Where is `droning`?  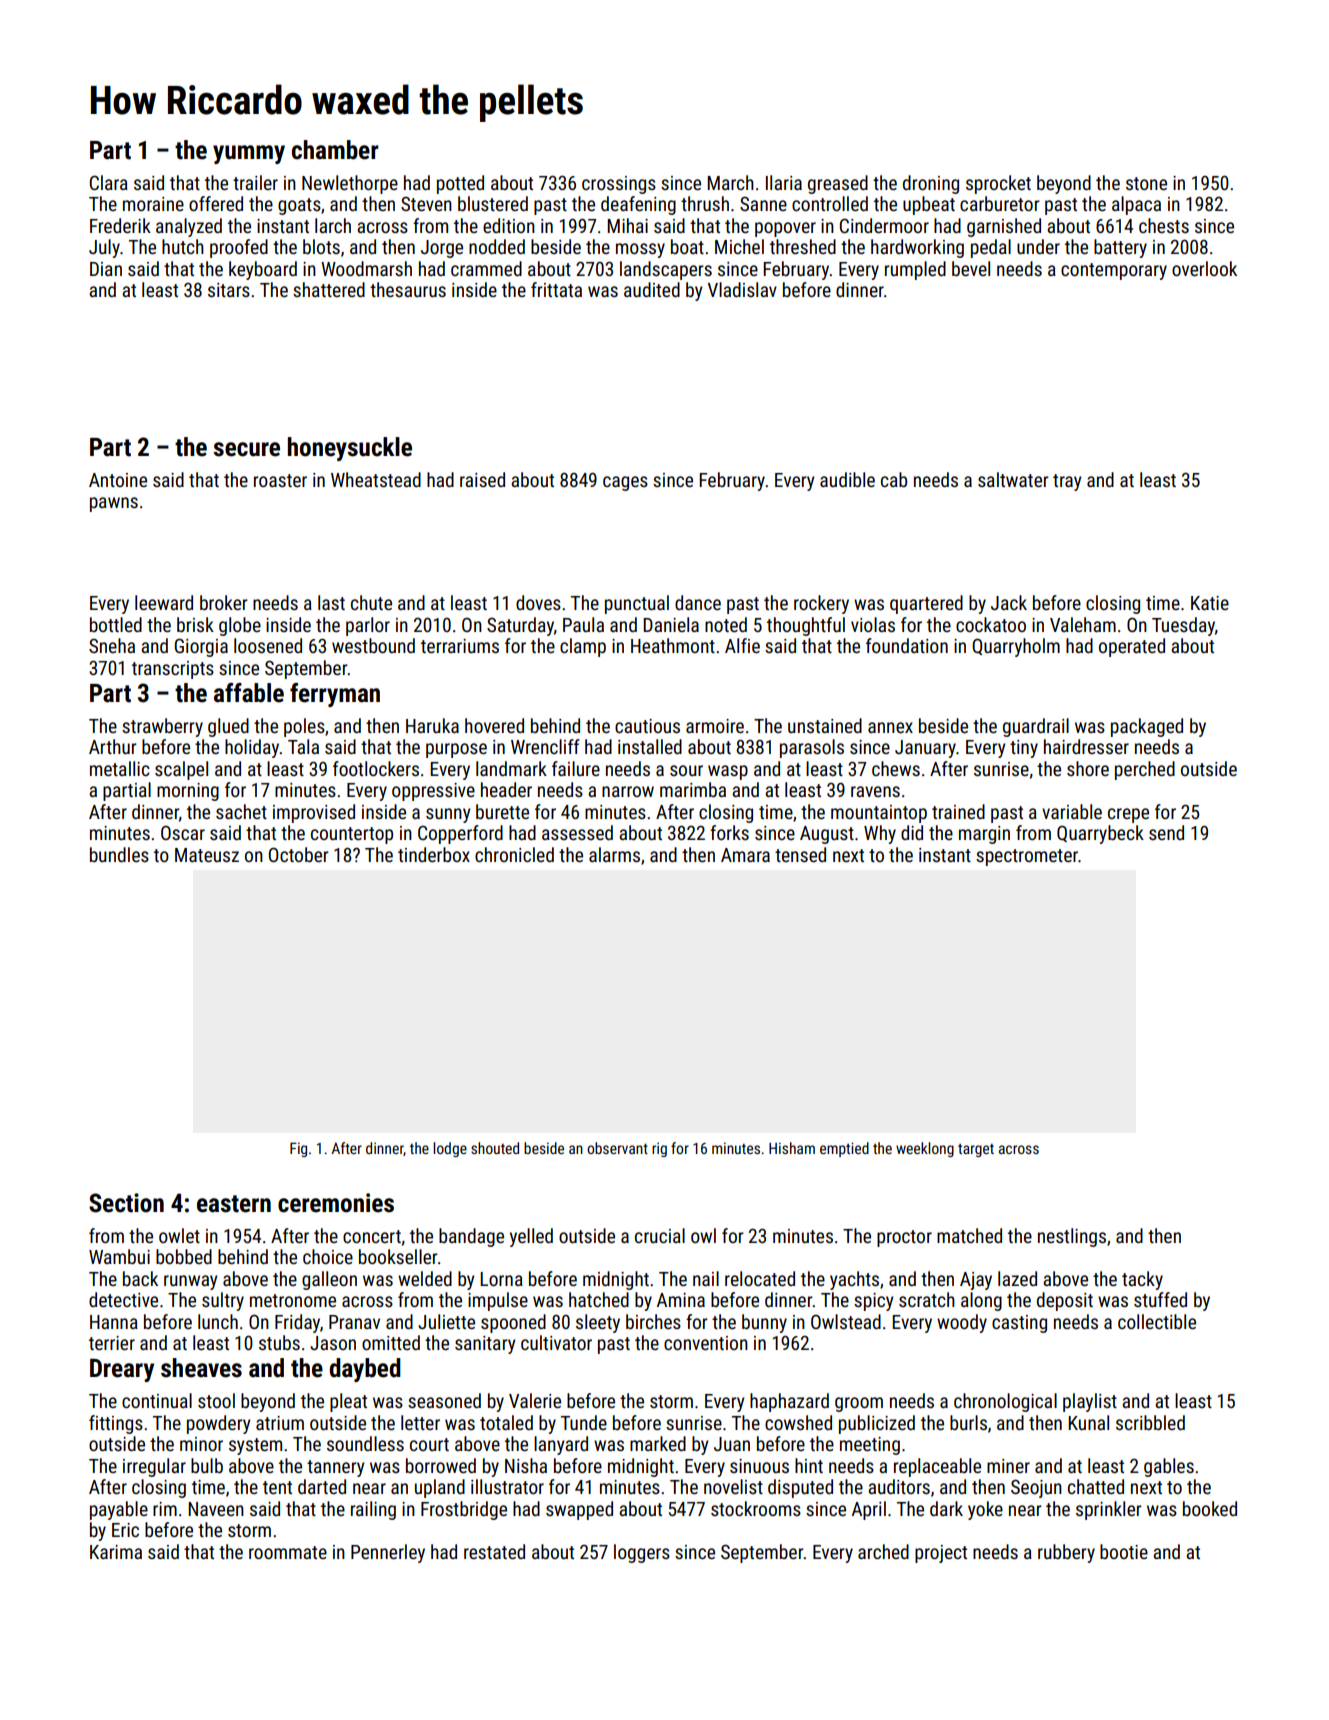 droning is located at coordinates (931, 184).
